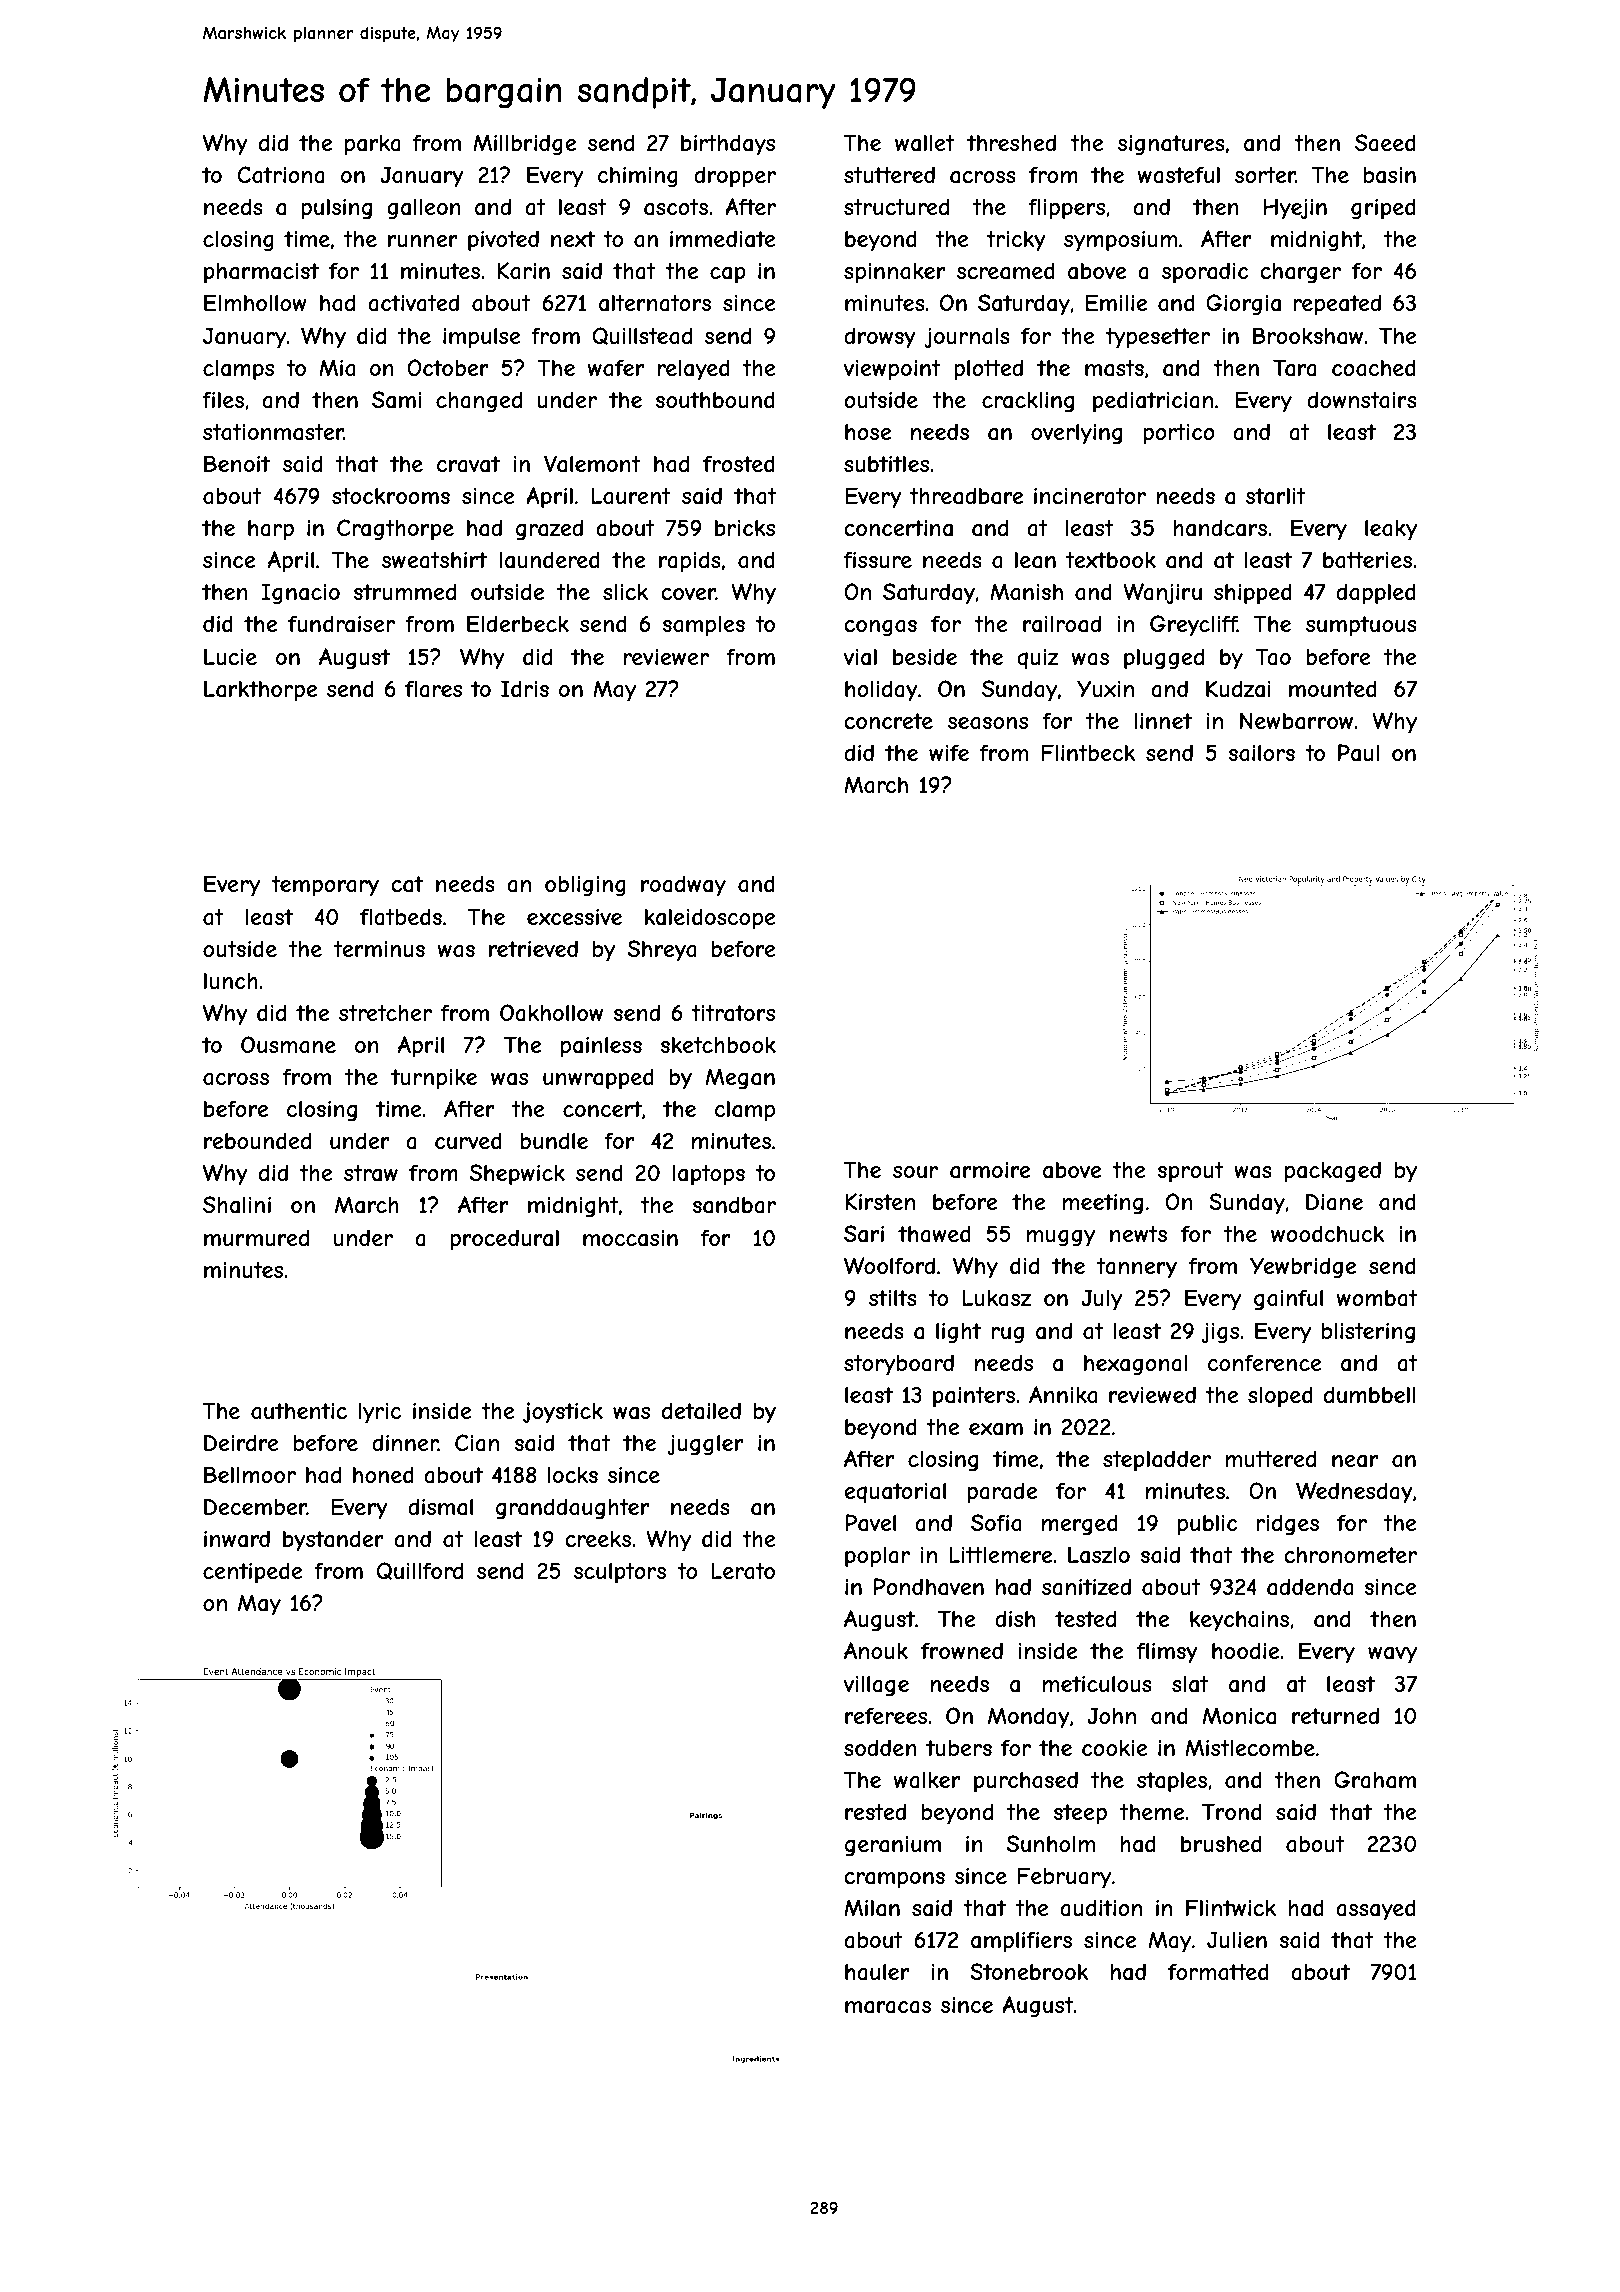 This image has height=2292, width=1620. What do you see at coordinates (625, 592) in the image?
I see `slick` at bounding box center [625, 592].
